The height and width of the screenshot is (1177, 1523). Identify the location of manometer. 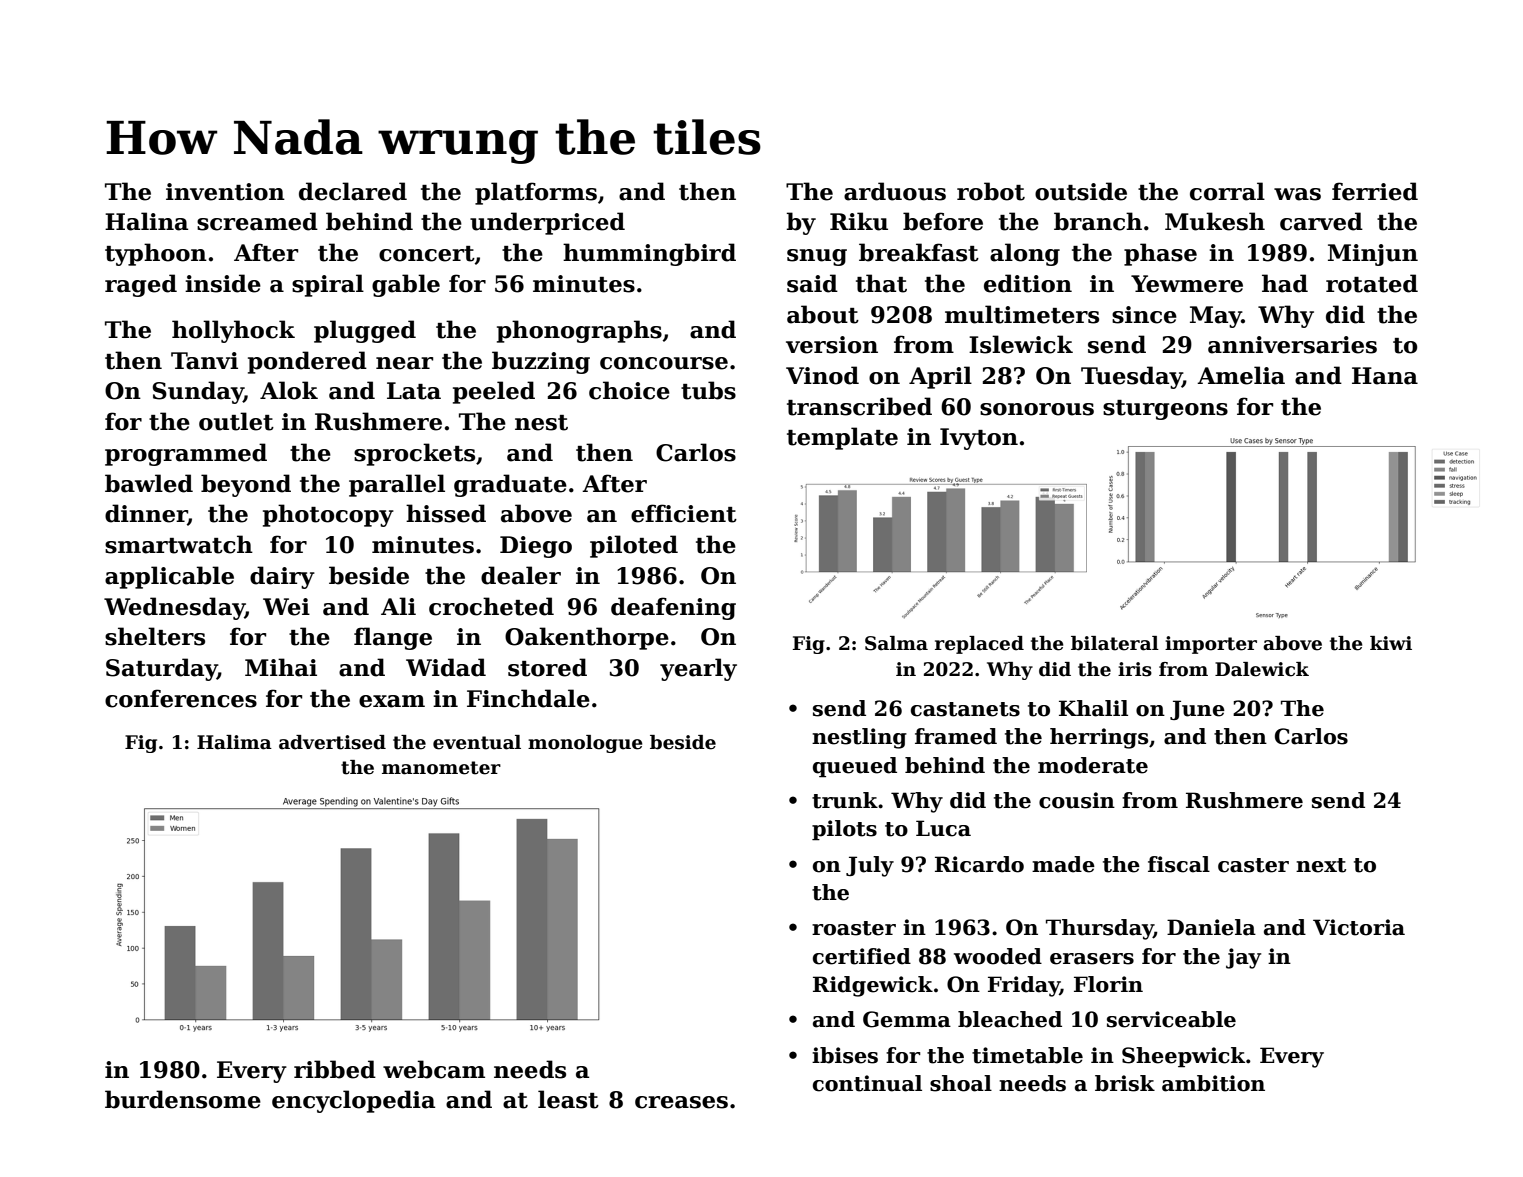
(441, 768).
